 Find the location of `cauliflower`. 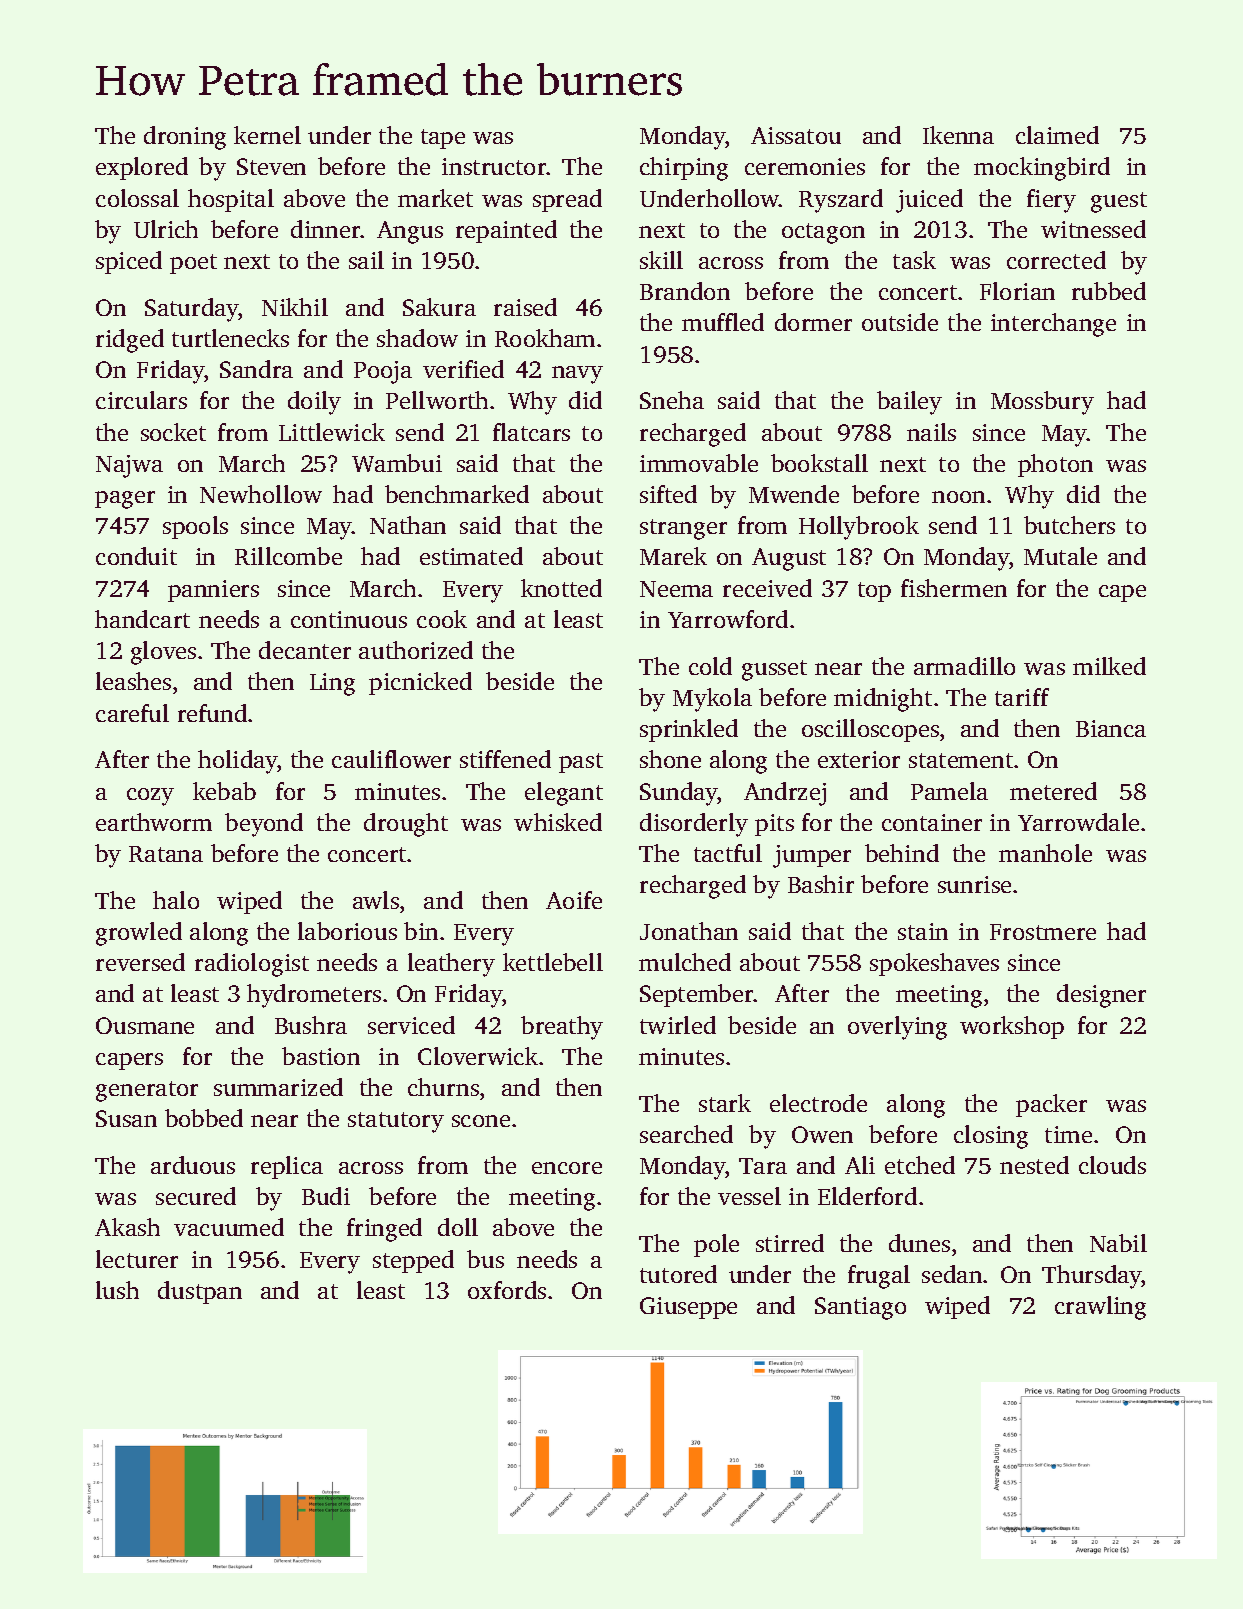

cauliflower is located at coordinates (391, 759).
